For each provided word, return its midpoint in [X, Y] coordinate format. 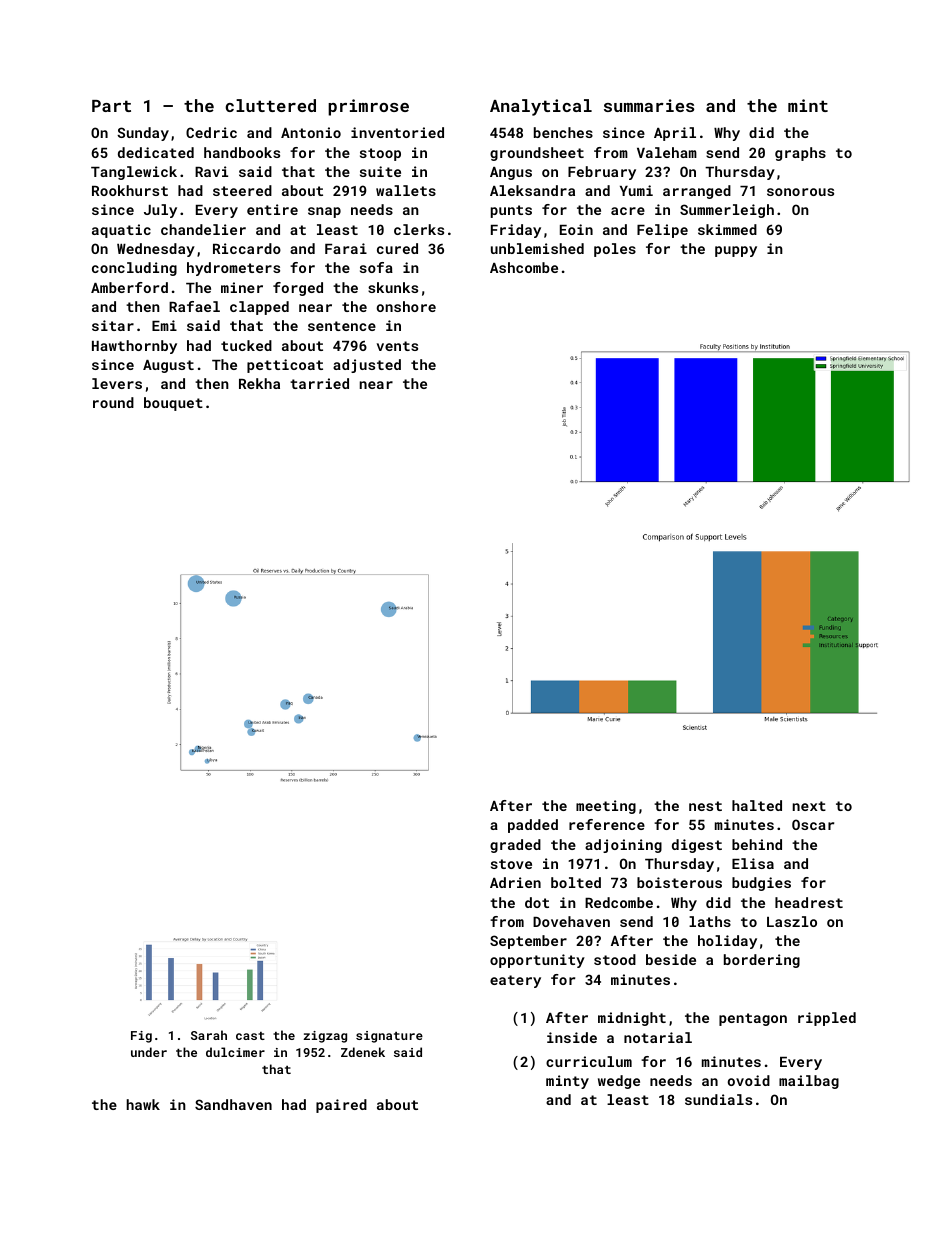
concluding [134, 269]
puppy [736, 251]
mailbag [809, 1082]
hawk [143, 1104]
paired [341, 1106]
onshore [406, 306]
